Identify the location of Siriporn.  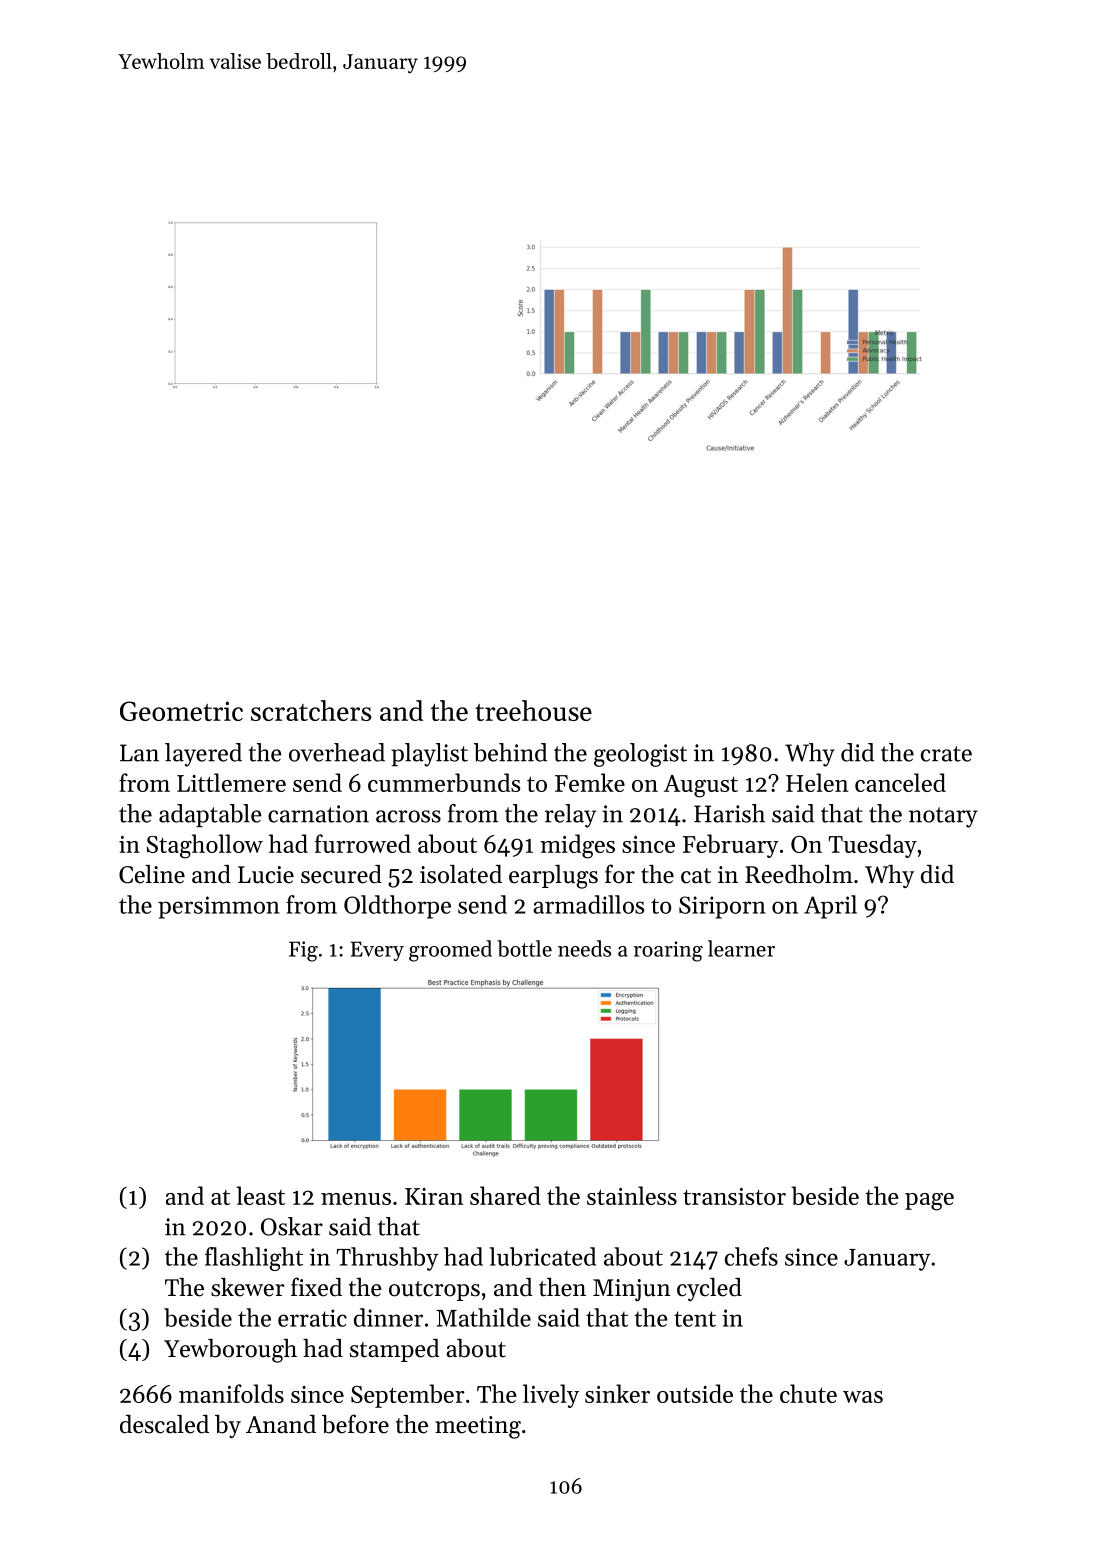
(722, 907).
